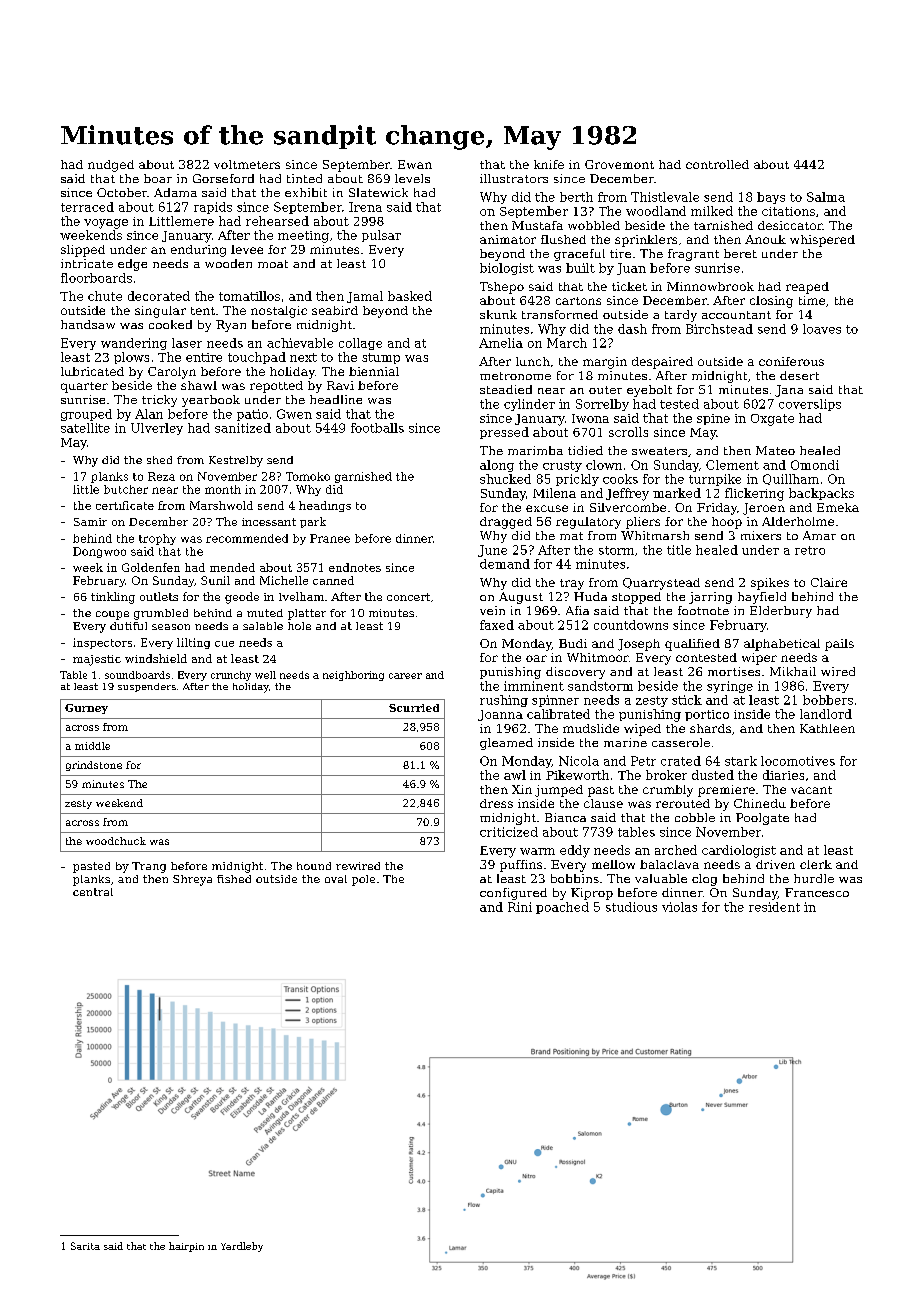 This page has height=1308, width=924. Describe the element at coordinates (717, 164) in the page. I see `controlled` at that location.
